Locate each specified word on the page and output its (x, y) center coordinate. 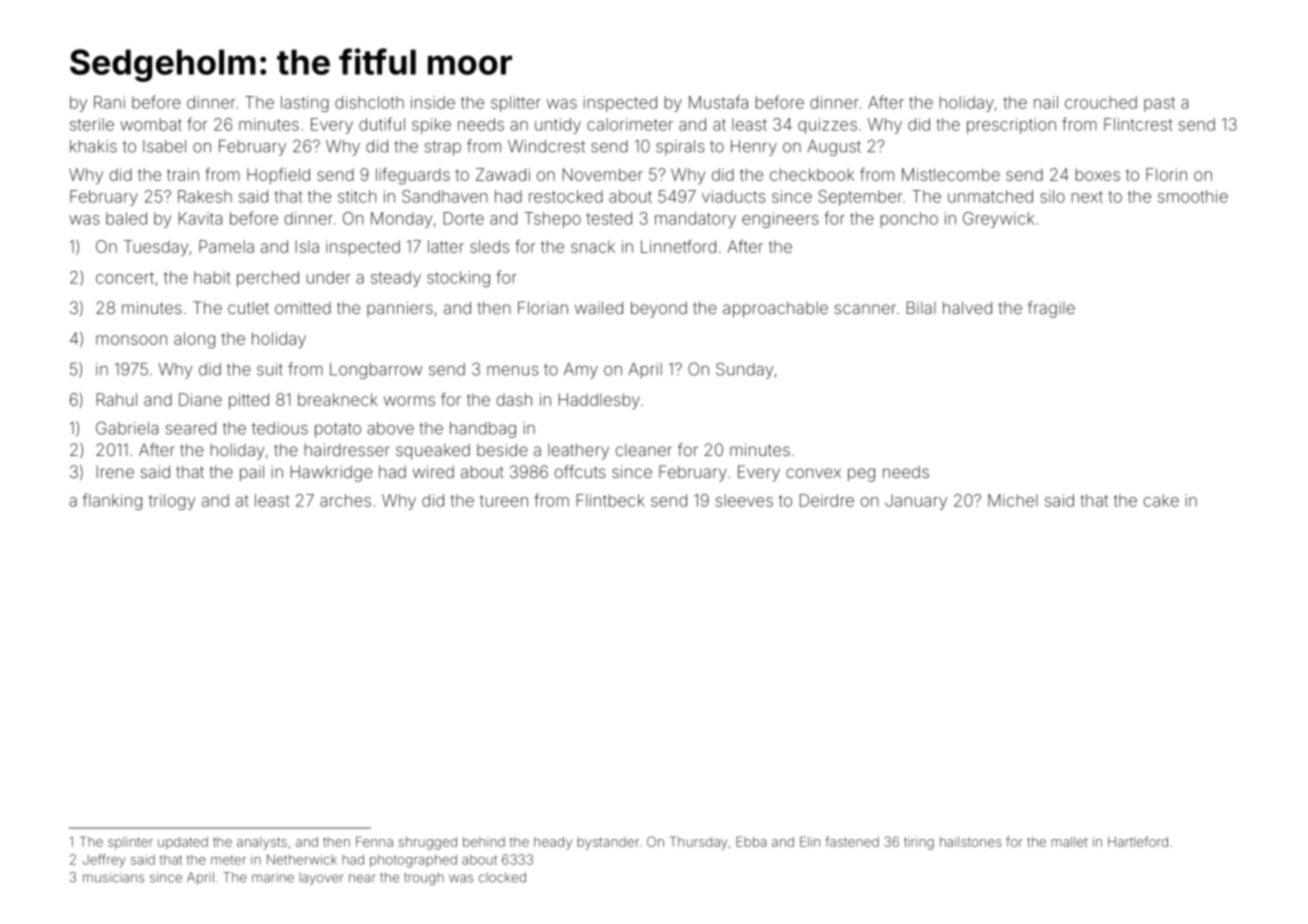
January (916, 502)
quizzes (827, 126)
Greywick (998, 220)
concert (125, 278)
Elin (810, 841)
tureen (503, 501)
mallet (1069, 842)
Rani (109, 102)
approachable (775, 309)
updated (183, 843)
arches (345, 500)
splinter (130, 843)
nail (1046, 102)
